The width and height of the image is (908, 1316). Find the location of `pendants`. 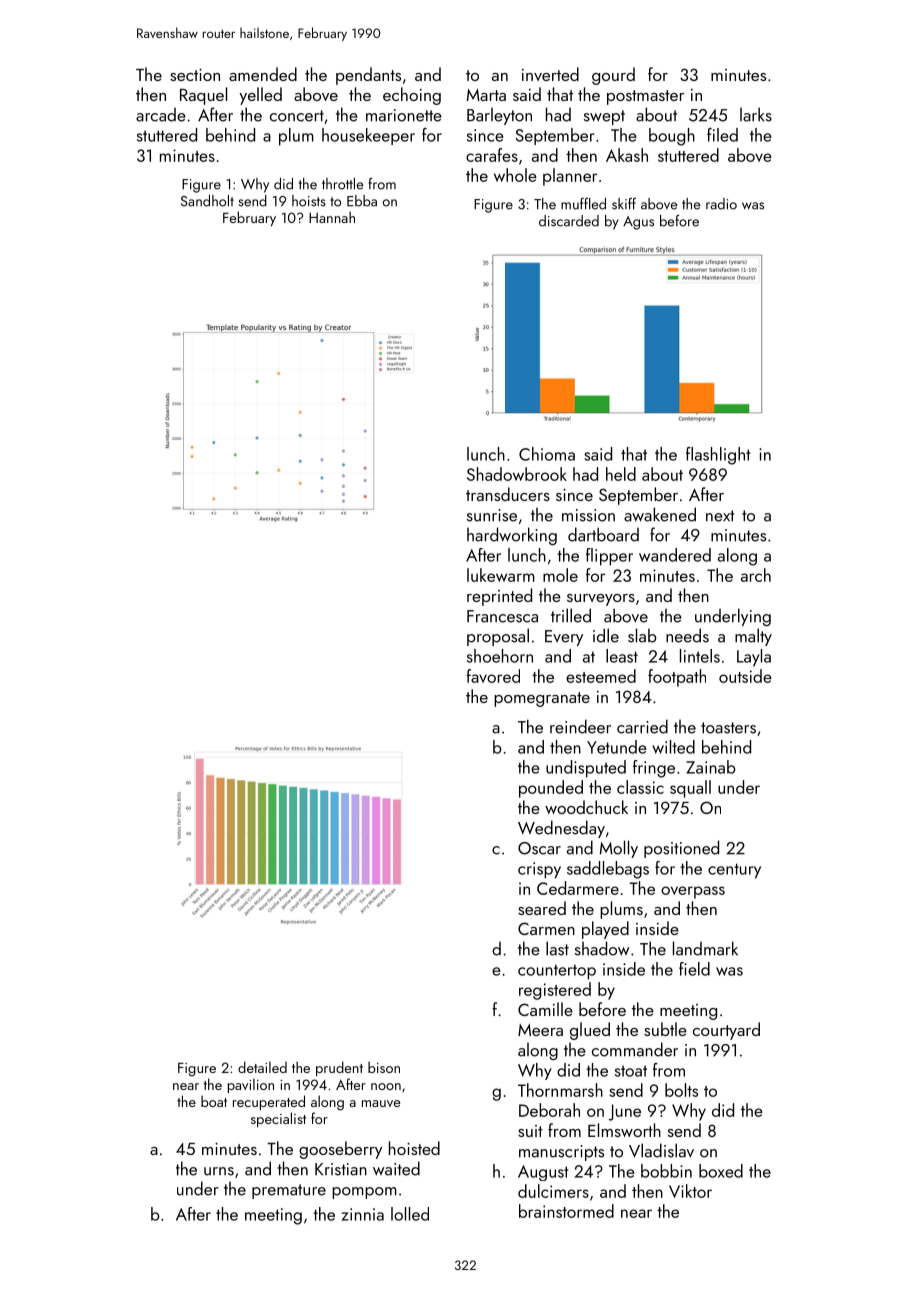

pendants is located at coordinates (368, 76).
